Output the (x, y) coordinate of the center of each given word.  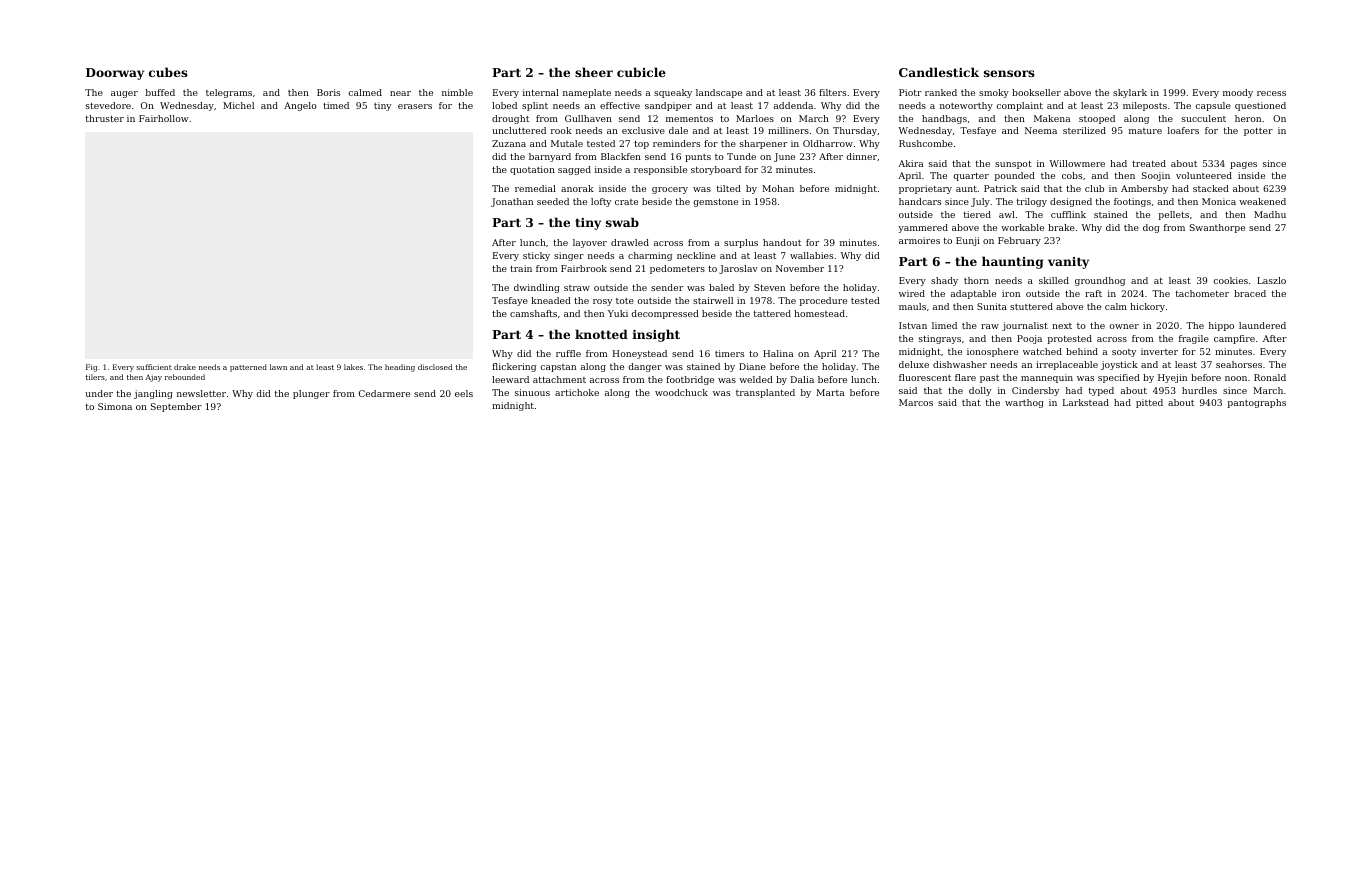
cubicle (641, 72)
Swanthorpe (1217, 228)
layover (590, 243)
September (176, 407)
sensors (1009, 73)
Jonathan (512, 202)
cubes (168, 72)
